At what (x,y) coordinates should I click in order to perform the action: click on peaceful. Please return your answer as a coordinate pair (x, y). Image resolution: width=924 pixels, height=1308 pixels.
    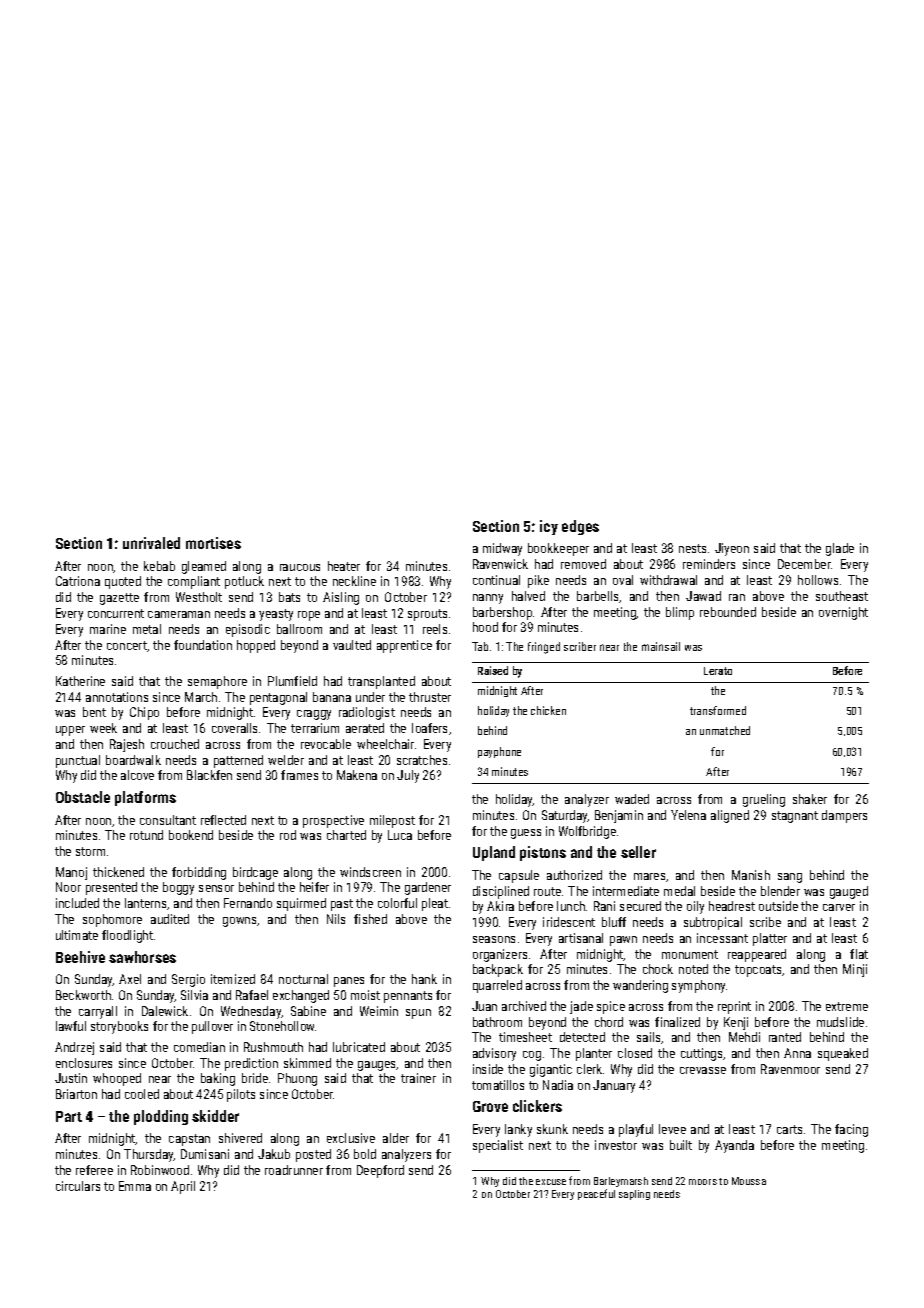
    Looking at the image, I should click on (596, 1194).
